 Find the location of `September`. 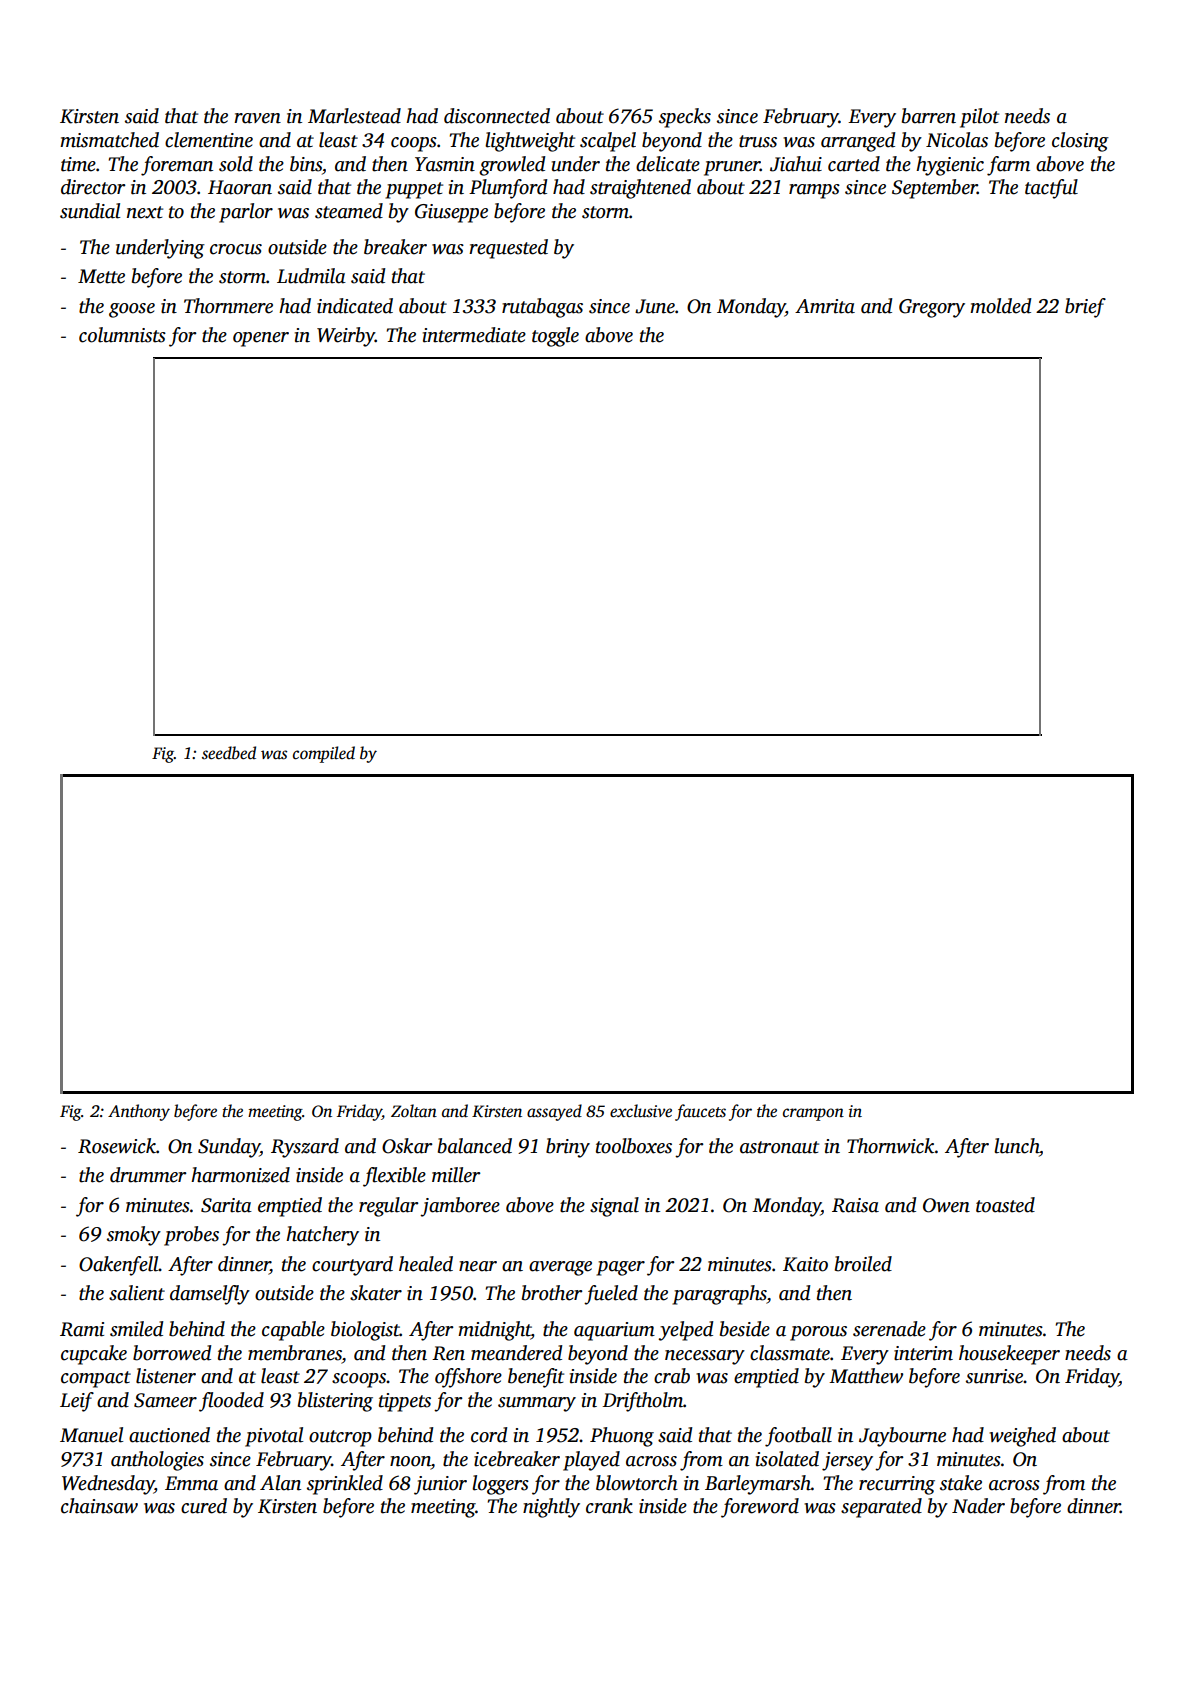

September is located at coordinates (934, 189).
